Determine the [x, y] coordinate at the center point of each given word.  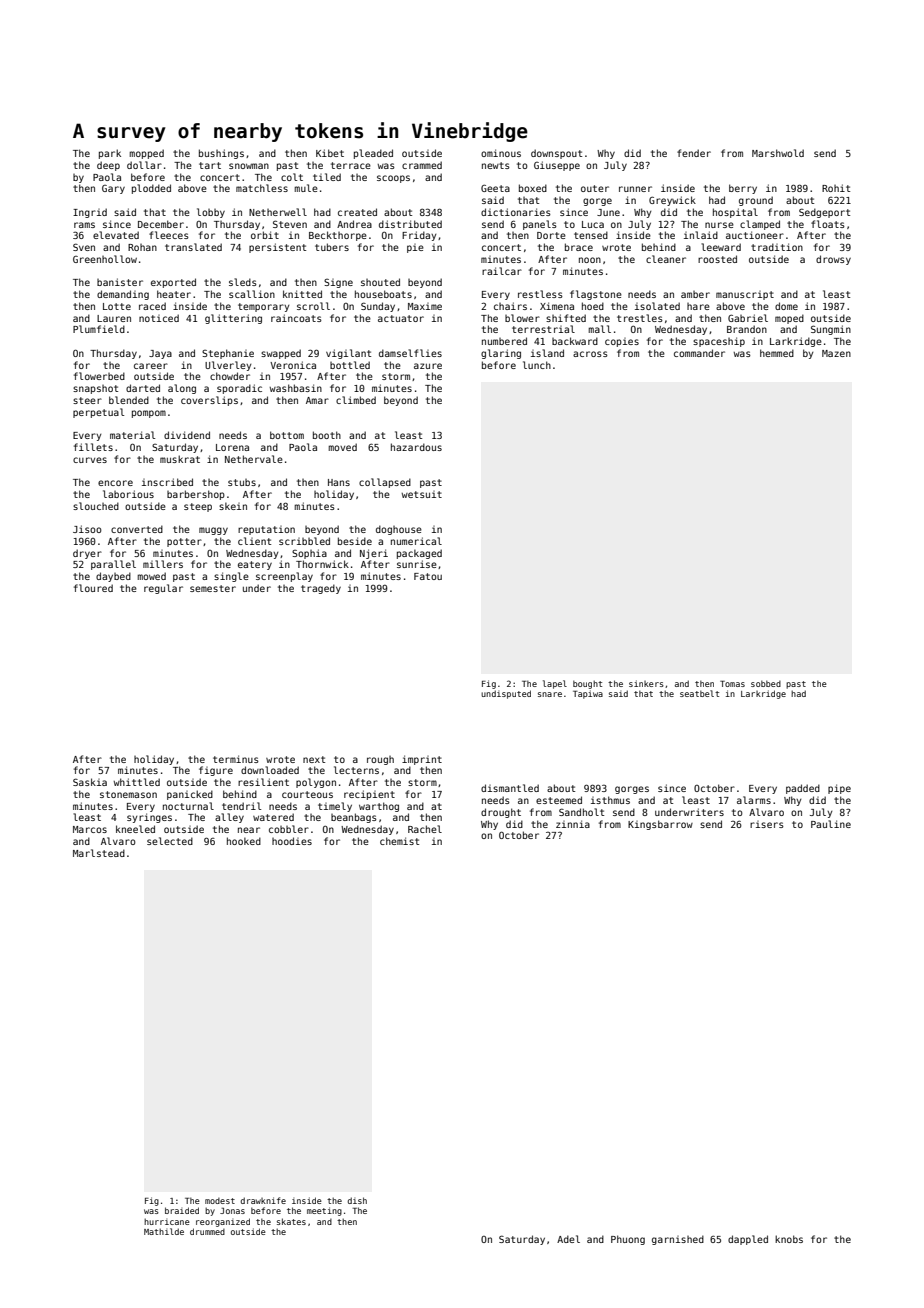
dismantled [510, 788]
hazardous [416, 447]
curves [90, 460]
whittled [137, 782]
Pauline [831, 824]
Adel [568, 1239]
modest [220, 1201]
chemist [399, 841]
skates [291, 1221]
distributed [410, 224]
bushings [221, 154]
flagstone [596, 295]
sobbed [766, 683]
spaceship [719, 342]
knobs [789, 1239]
